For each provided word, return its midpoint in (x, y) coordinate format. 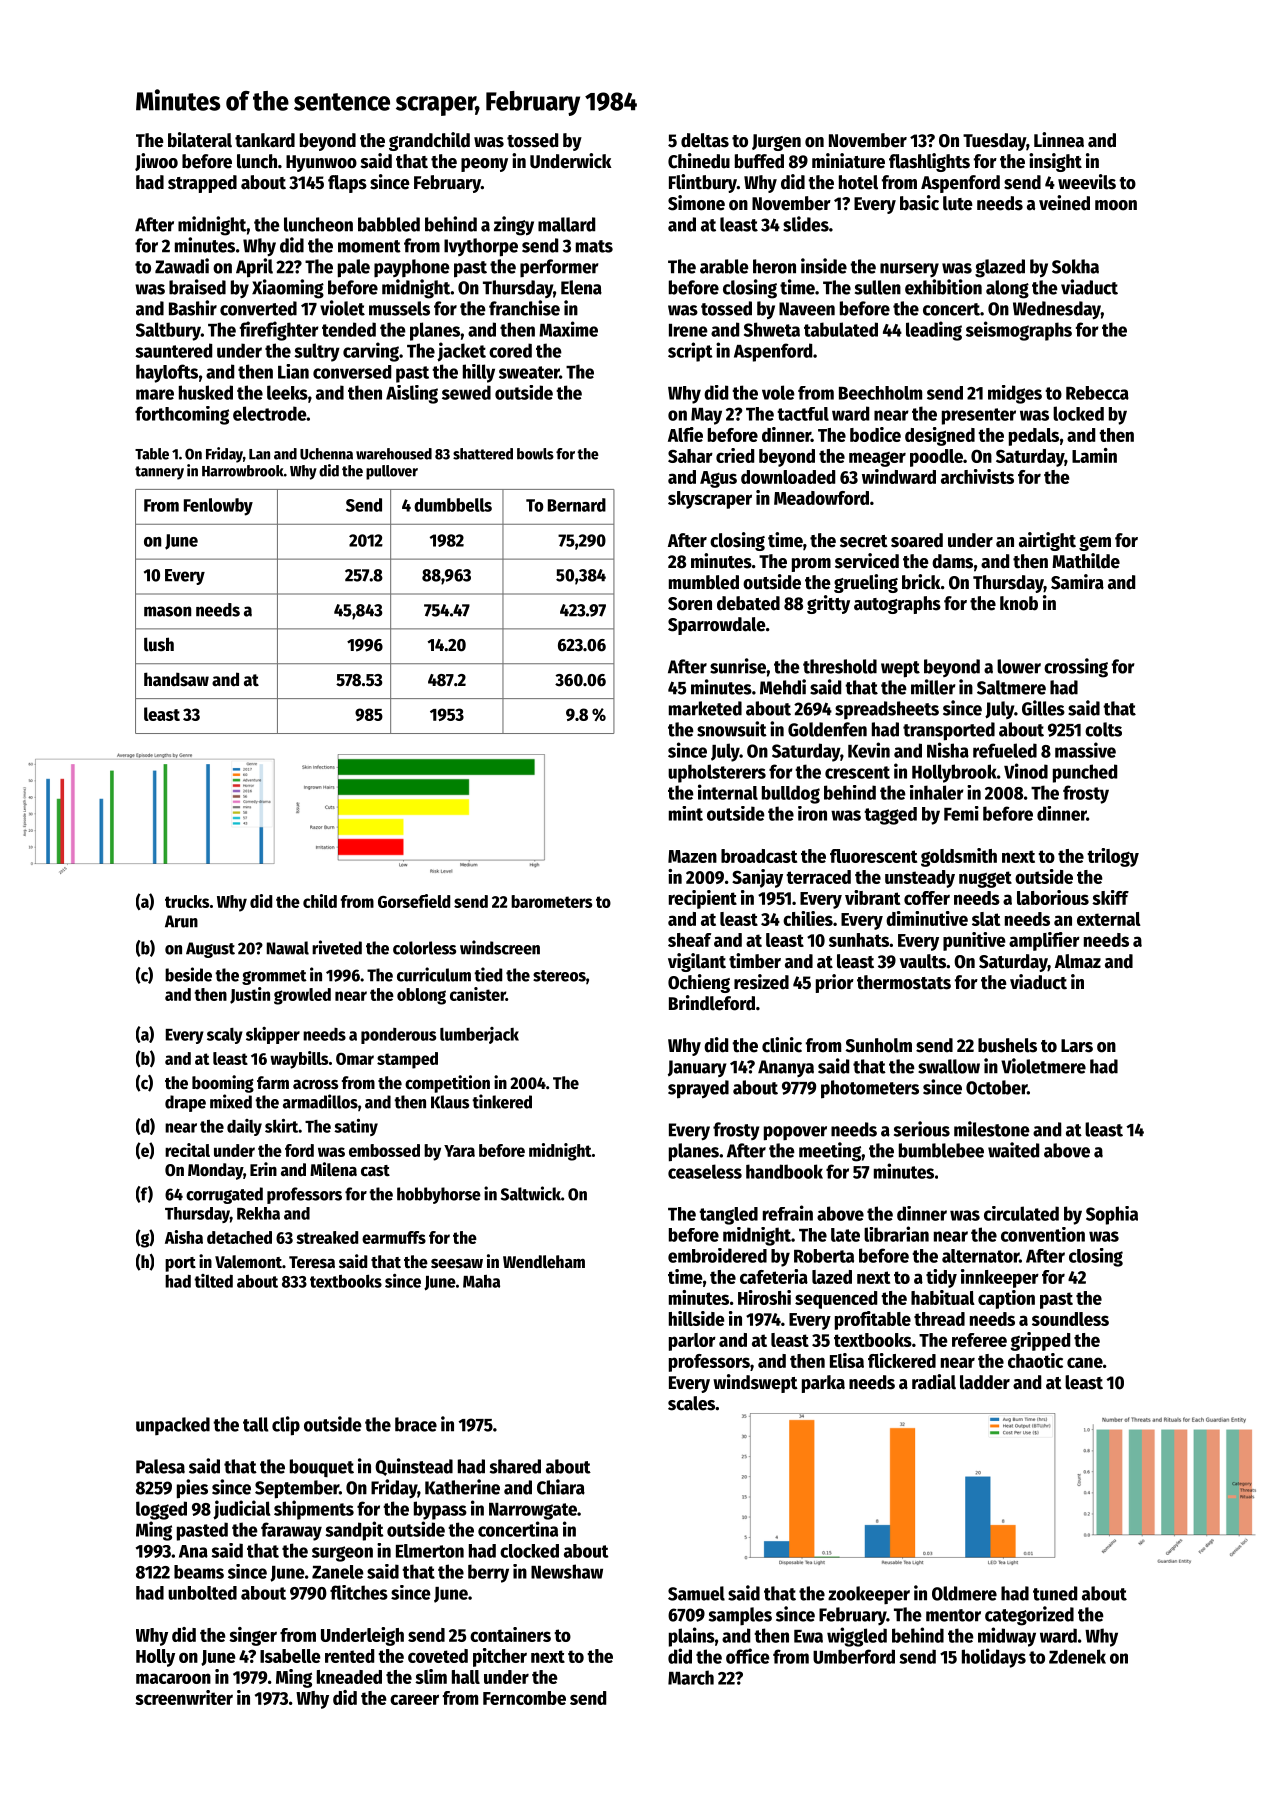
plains (692, 1637)
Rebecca (1097, 393)
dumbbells (453, 505)
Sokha (1075, 266)
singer (253, 1636)
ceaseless (705, 1171)
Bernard (577, 505)
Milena (333, 1169)
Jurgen (776, 142)
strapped (202, 184)
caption (1006, 1299)
